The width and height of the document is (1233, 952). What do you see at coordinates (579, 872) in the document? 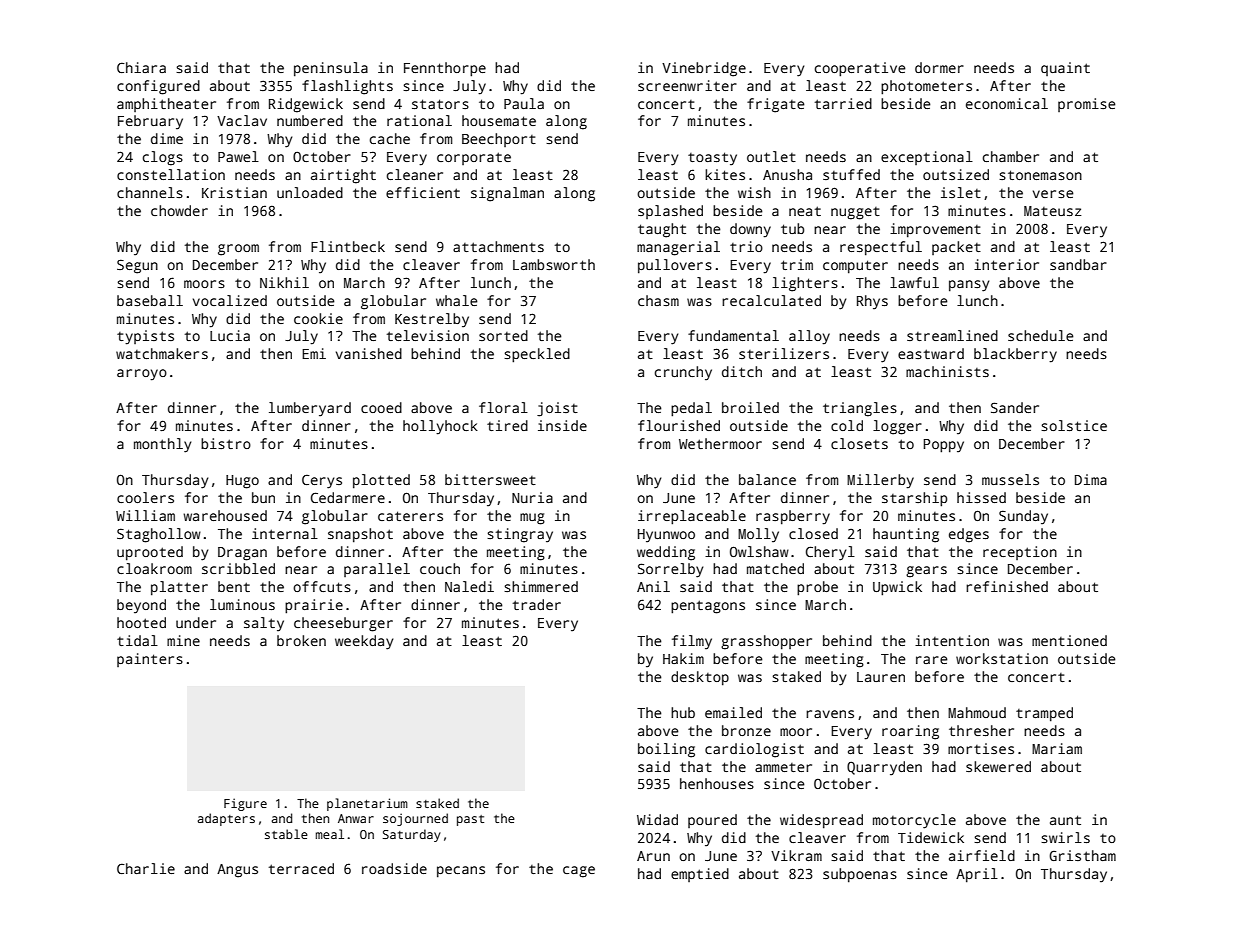
I see `cage` at bounding box center [579, 872].
